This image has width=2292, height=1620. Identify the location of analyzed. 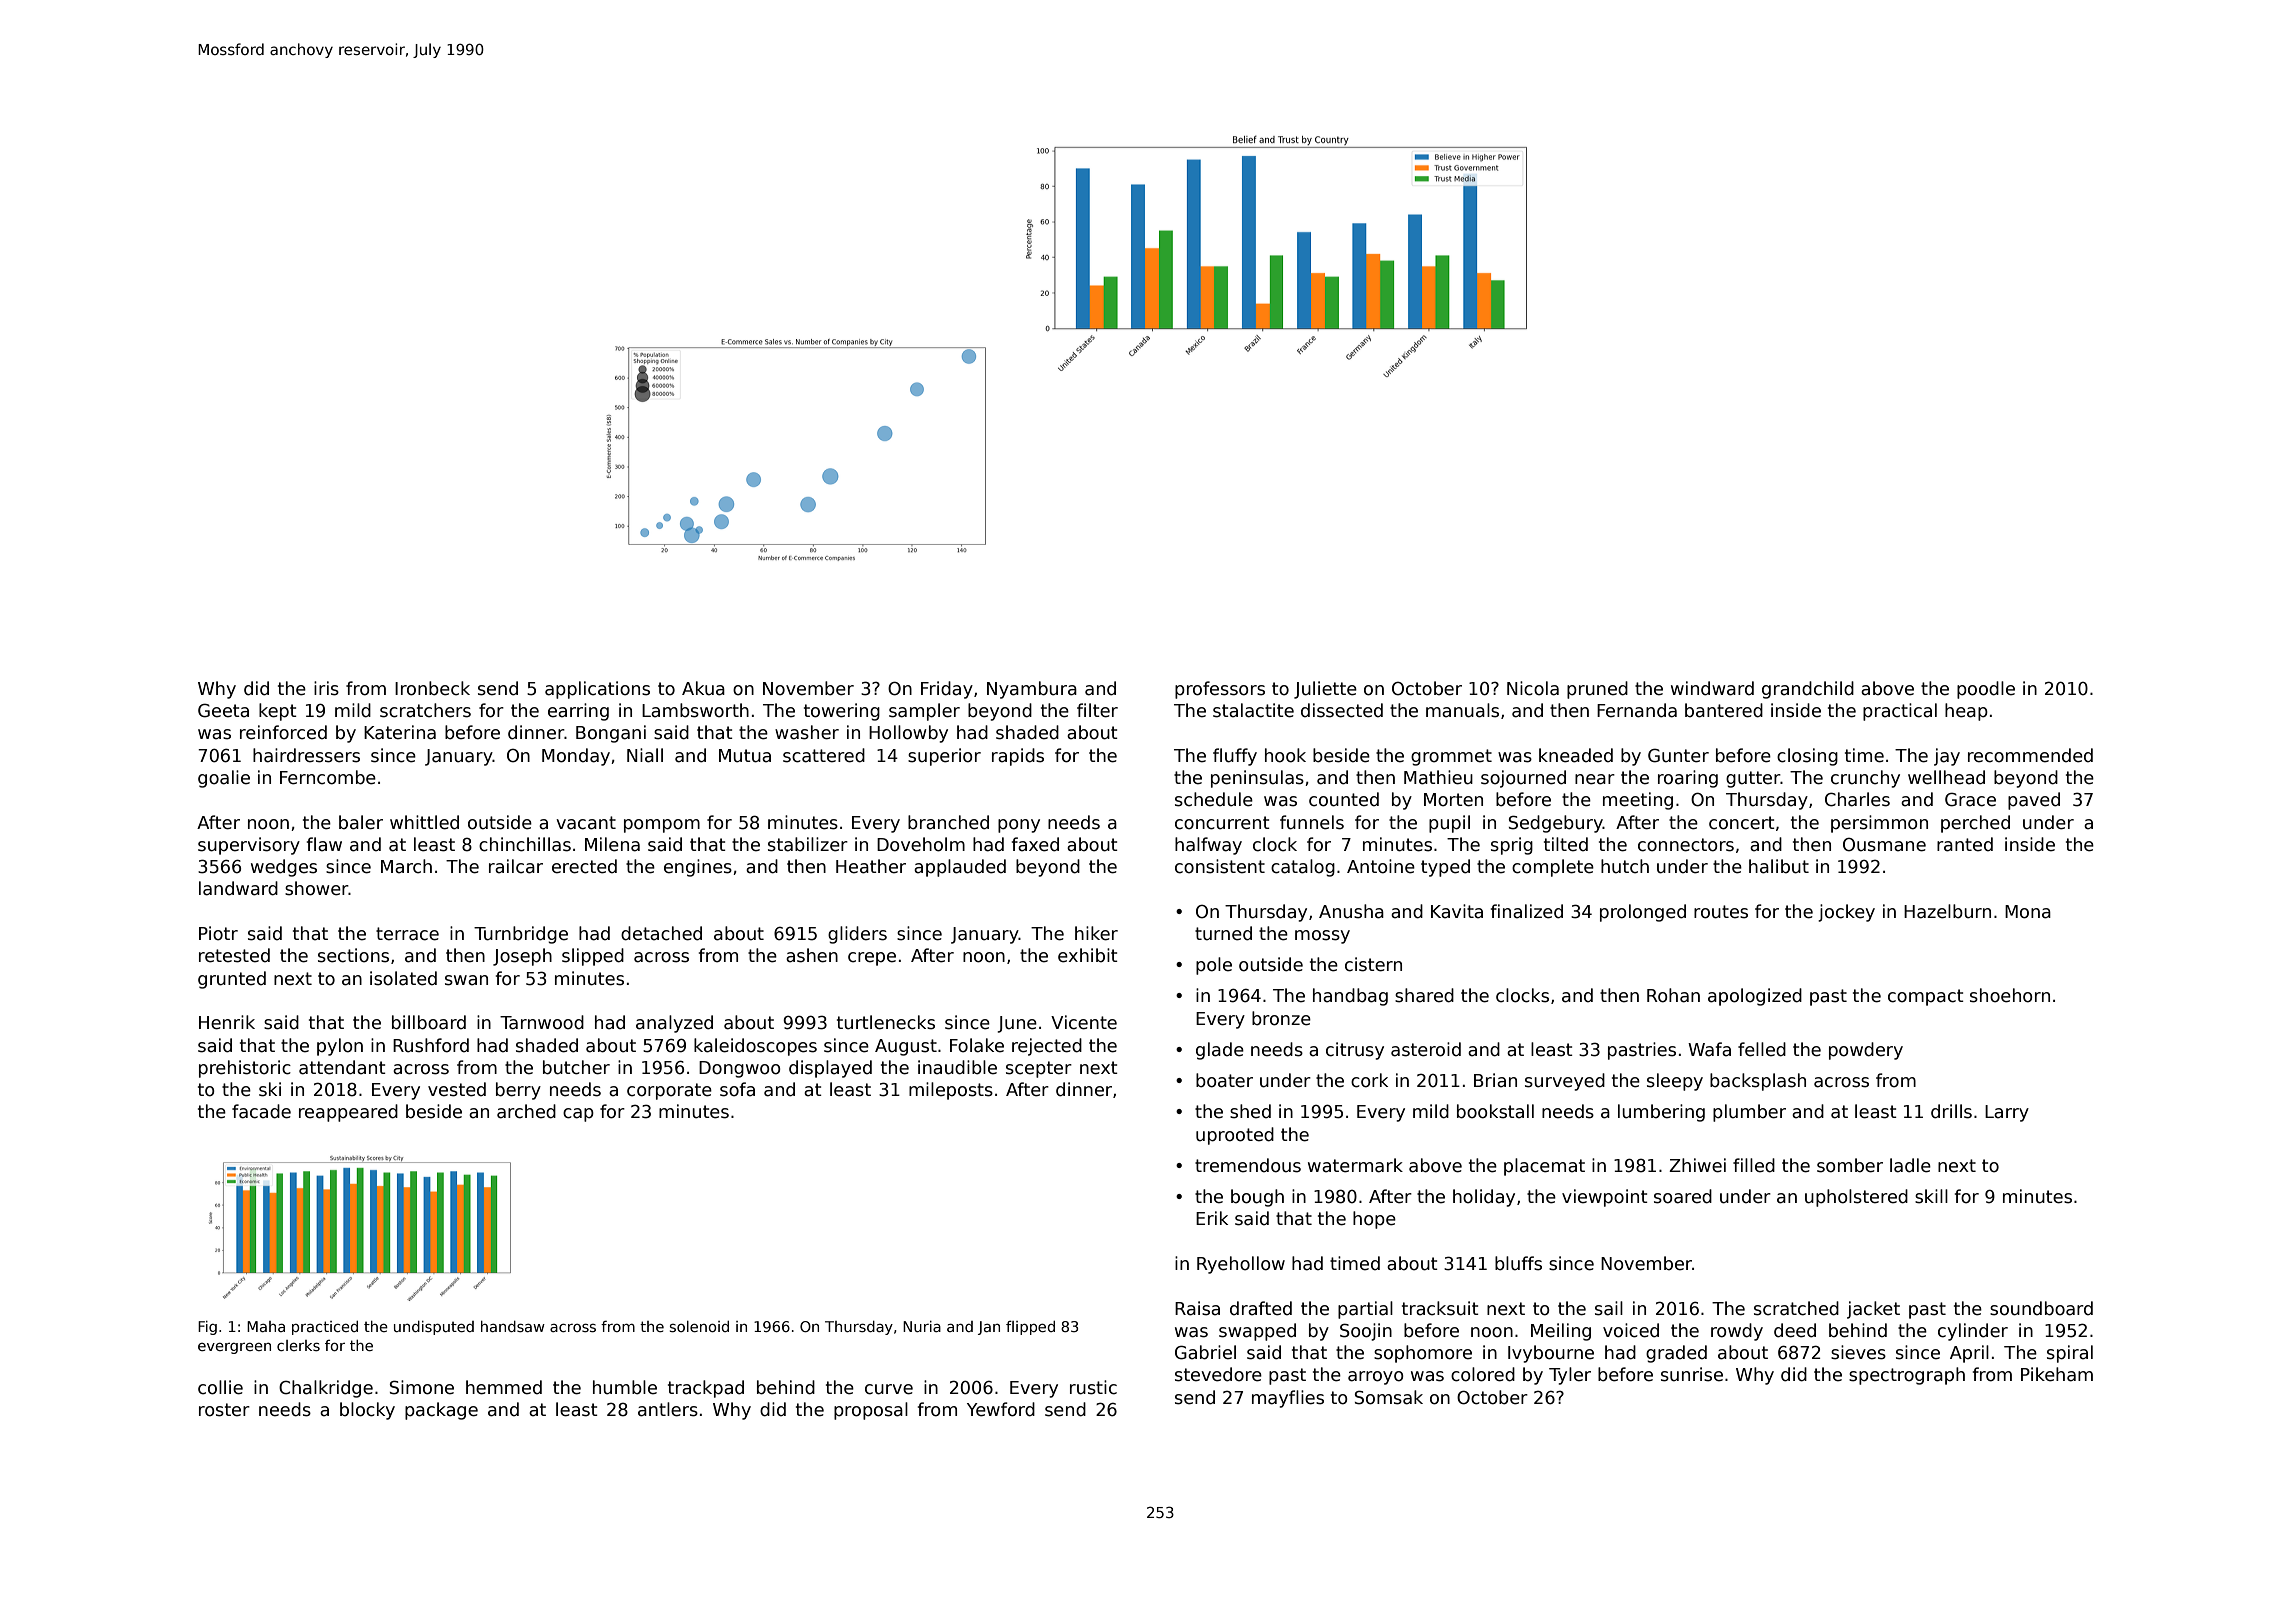
(674, 1024).
